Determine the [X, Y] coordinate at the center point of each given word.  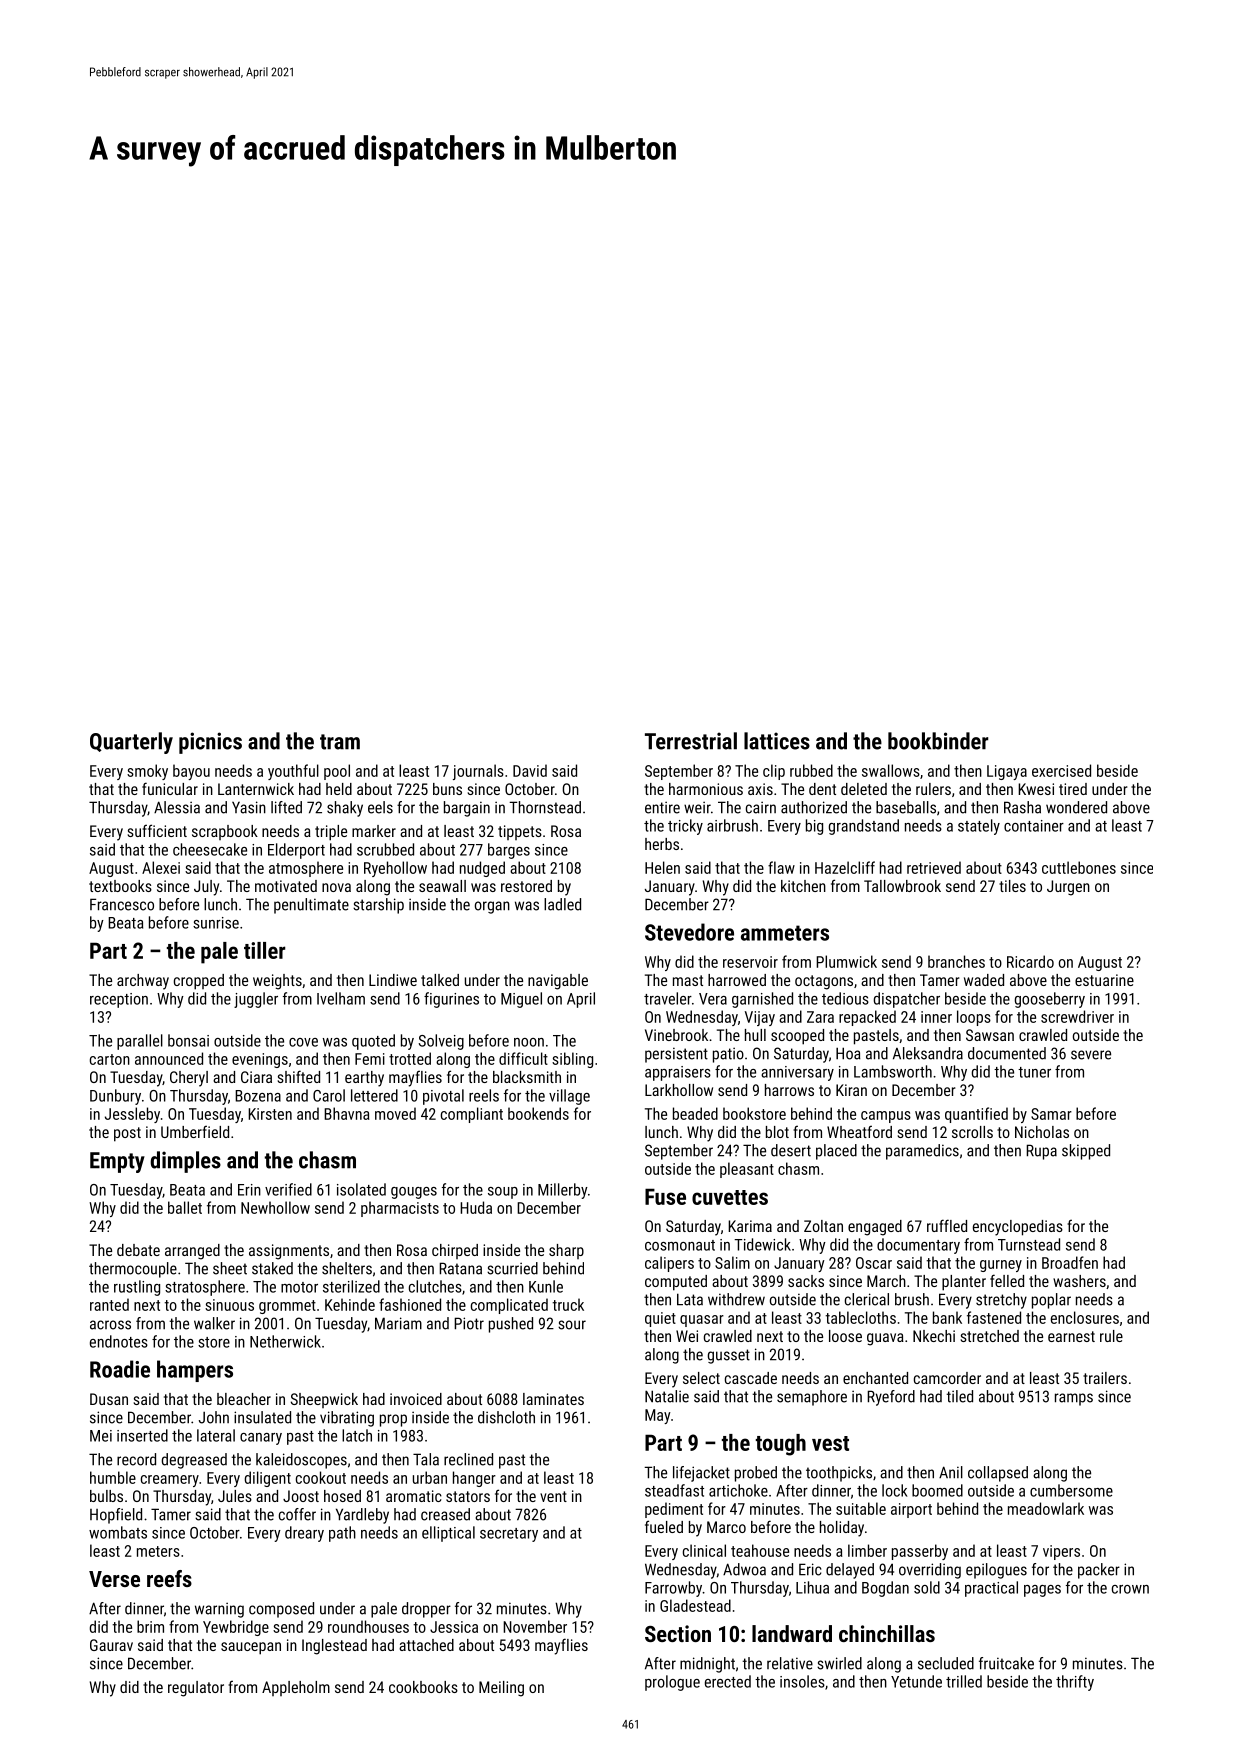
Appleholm [296, 1688]
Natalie [667, 1396]
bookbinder [938, 741]
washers [1079, 1281]
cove [303, 1042]
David [530, 770]
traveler [668, 998]
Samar [1051, 1114]
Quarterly [131, 743]
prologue [672, 1683]
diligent [267, 1479]
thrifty [1075, 1683]
